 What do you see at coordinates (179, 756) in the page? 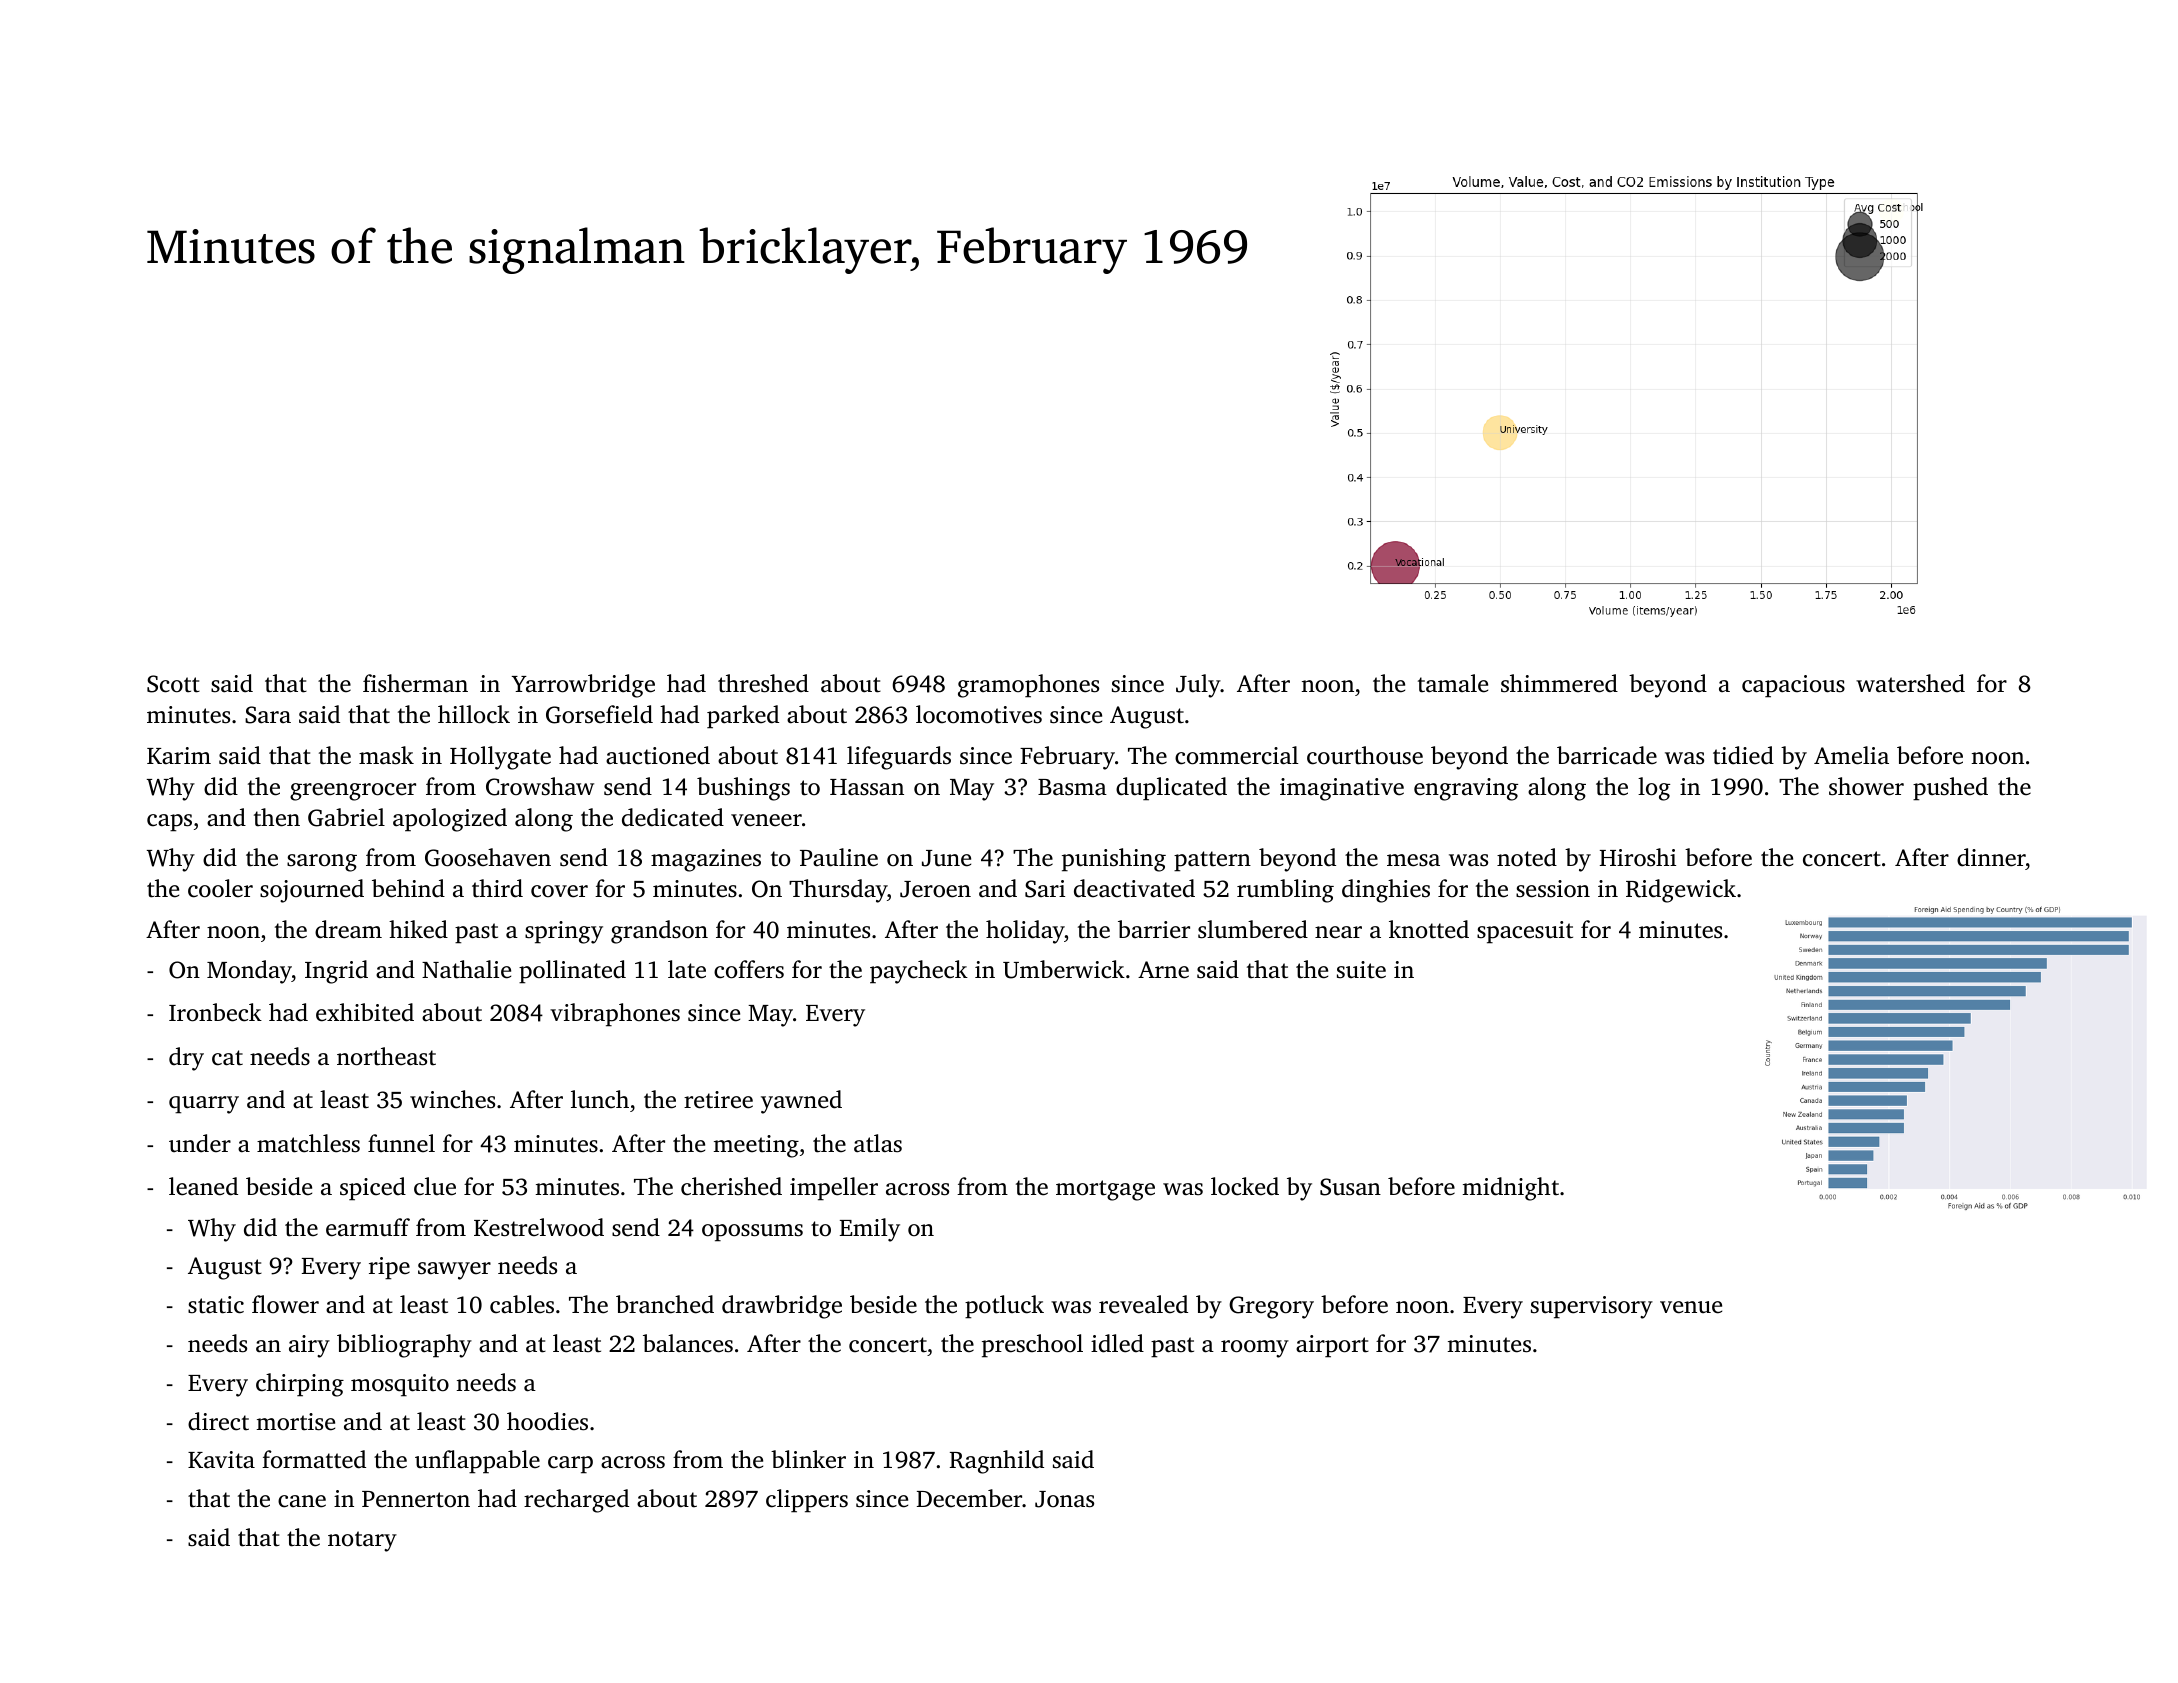
I see `Karim` at bounding box center [179, 756].
